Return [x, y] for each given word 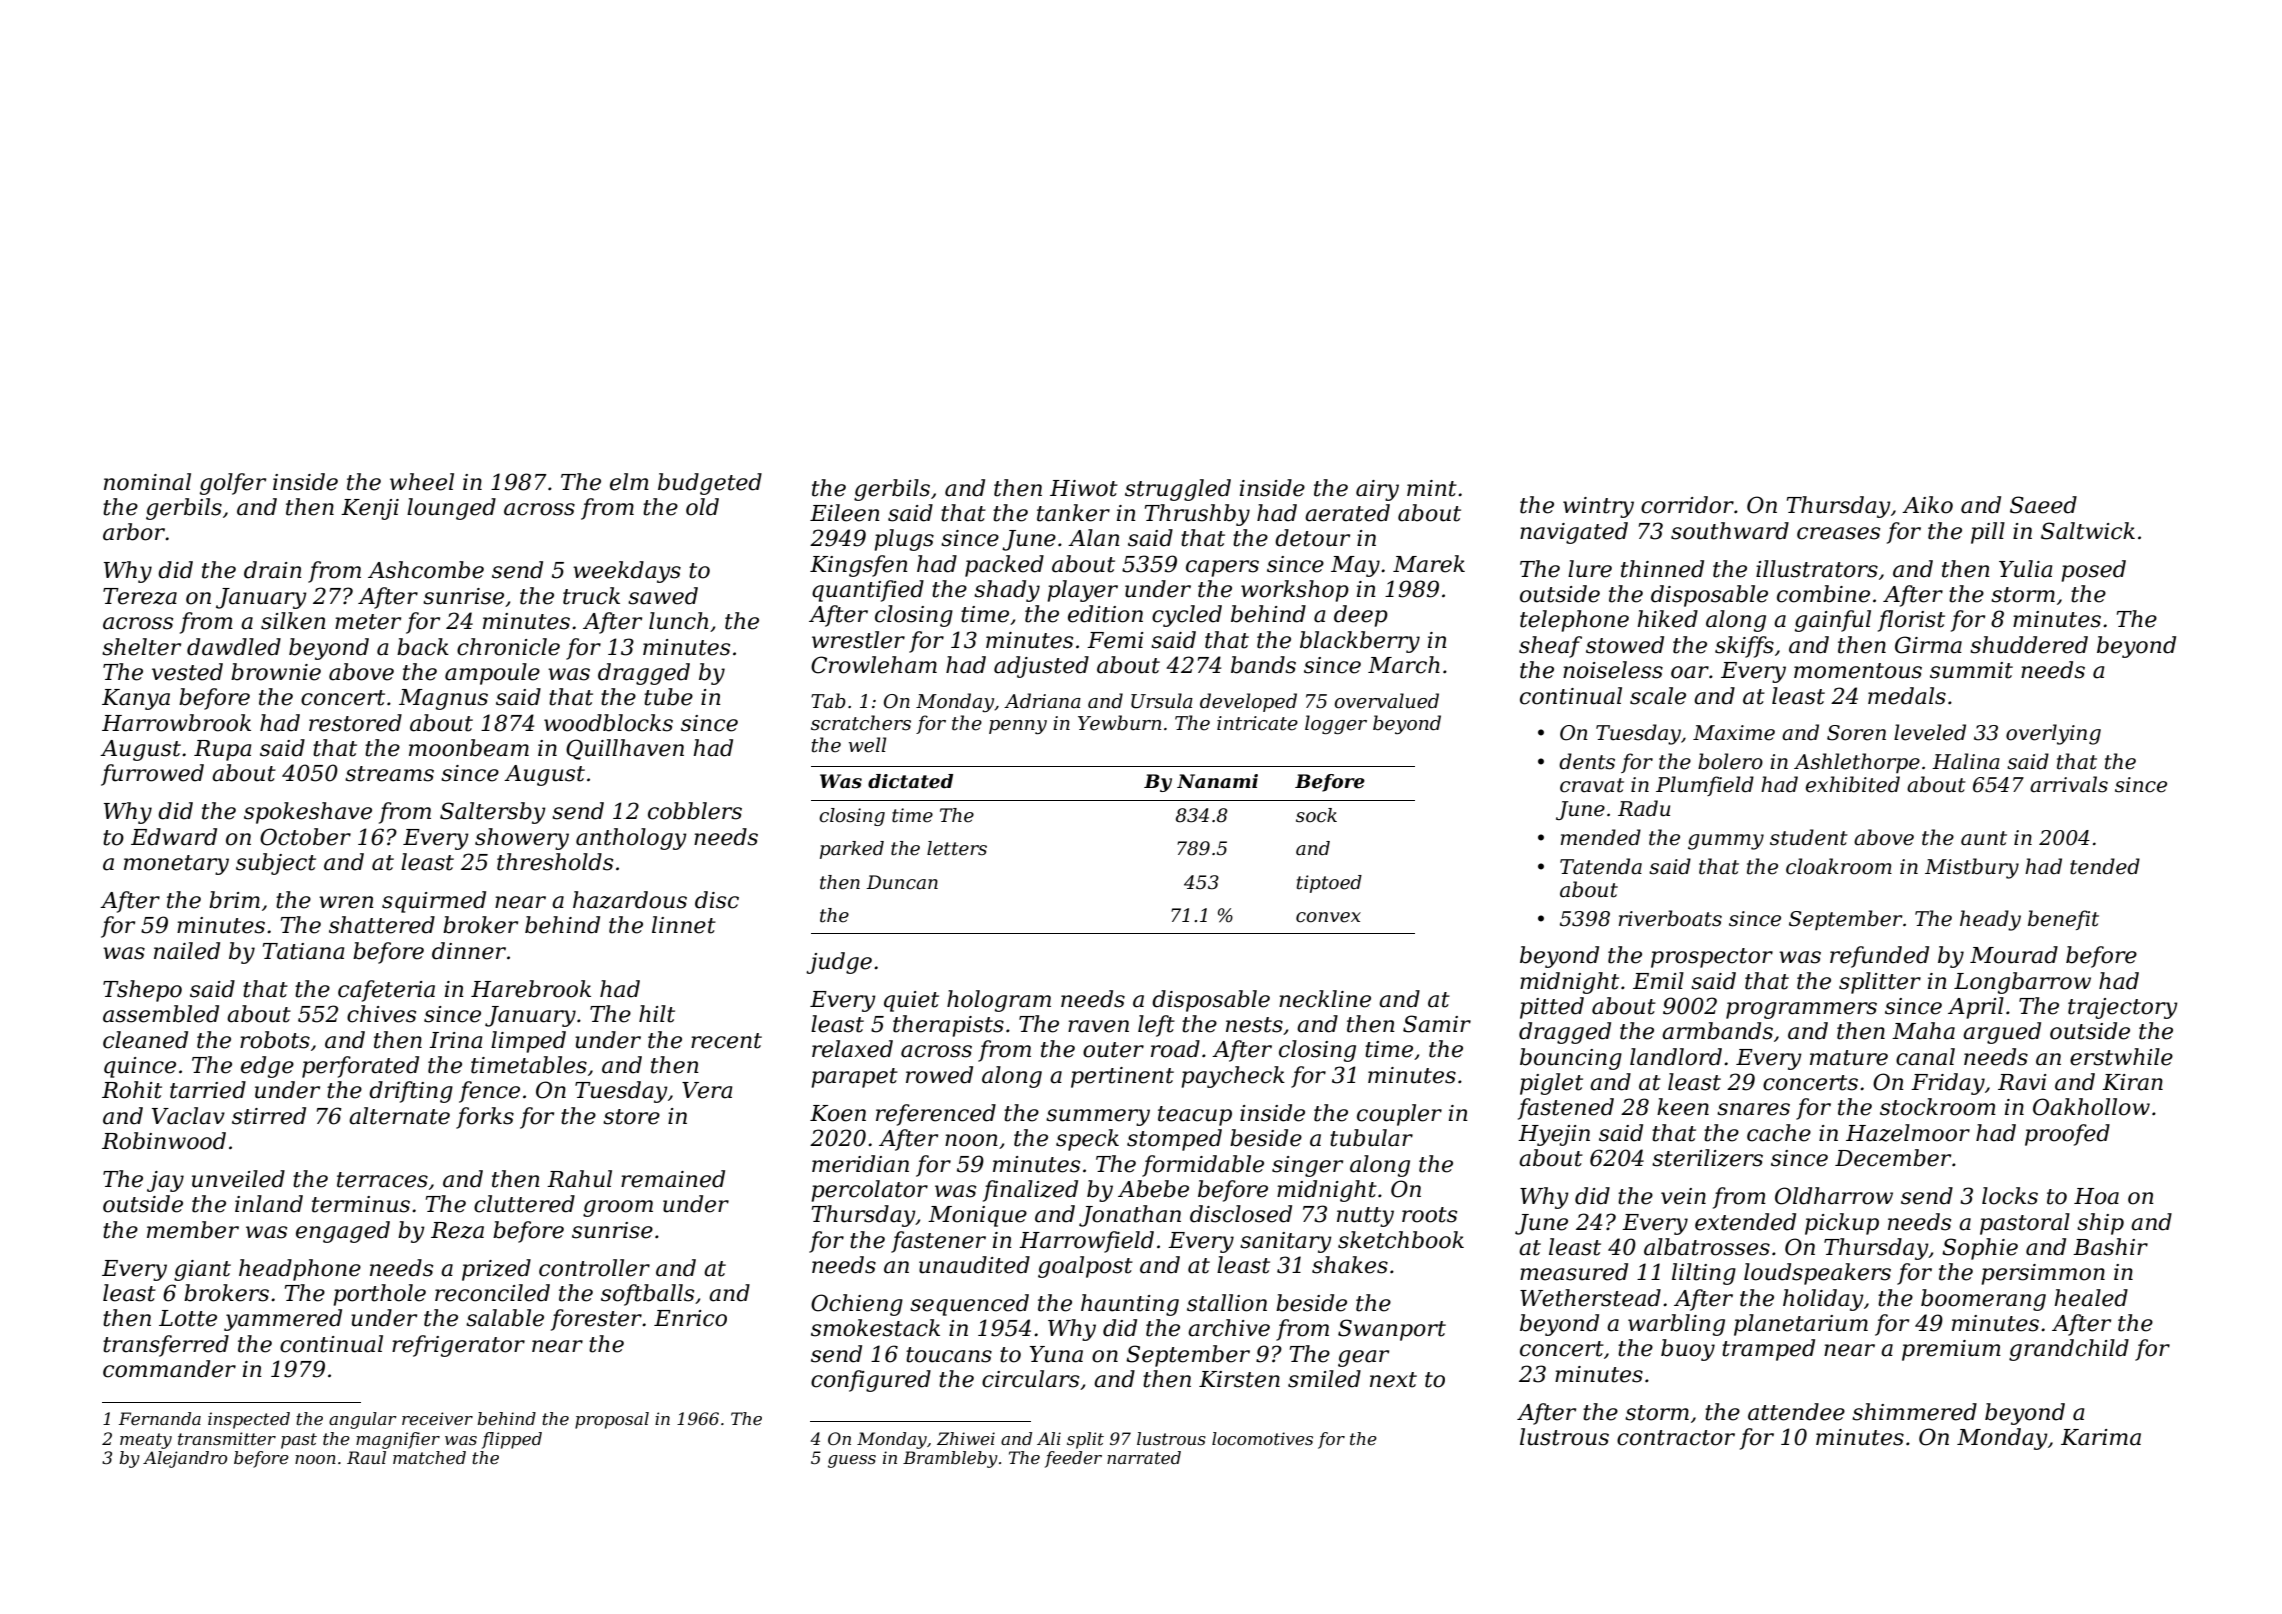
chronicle [508, 647]
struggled [1178, 490]
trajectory [2123, 1008]
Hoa [2096, 1196]
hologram [999, 1001]
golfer [233, 484]
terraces [382, 1180]
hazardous [630, 900]
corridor [1687, 505]
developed [1248, 702]
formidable [1203, 1166]
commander [169, 1369]
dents [1587, 761]
